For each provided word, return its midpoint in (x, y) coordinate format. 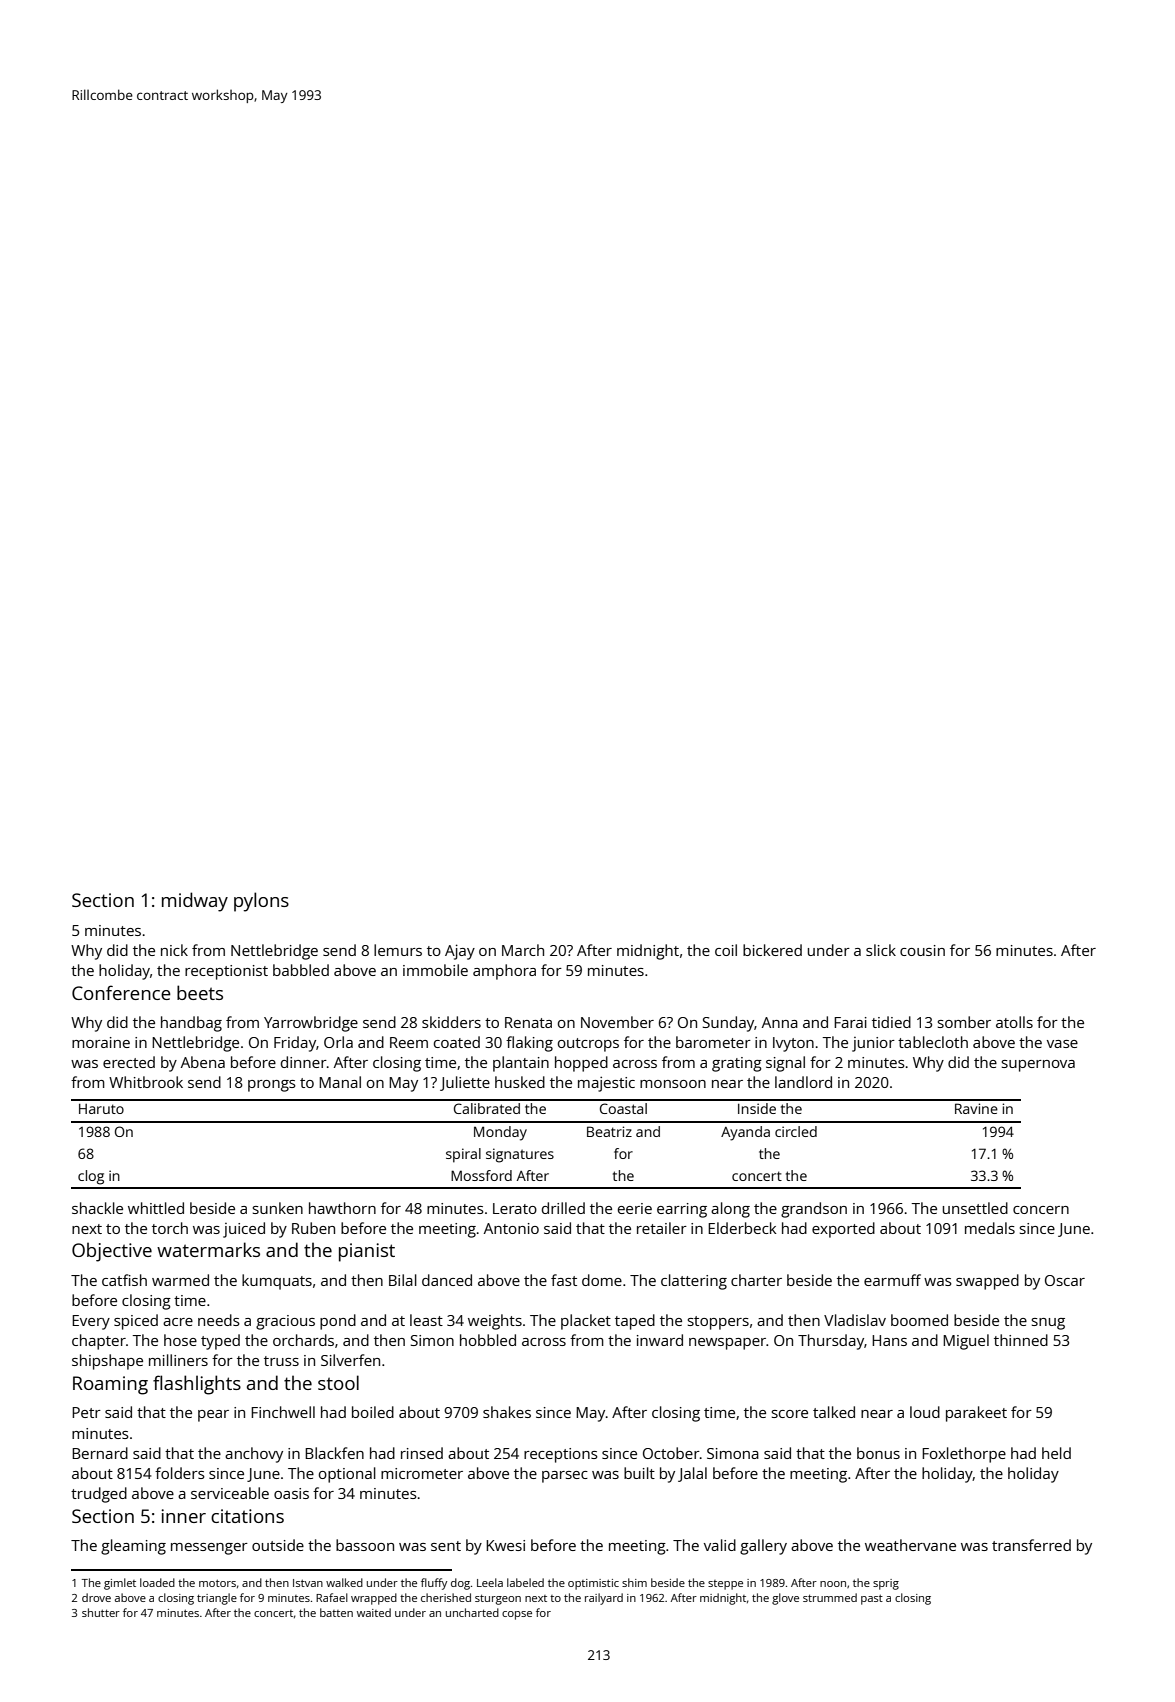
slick (881, 950)
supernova (1038, 1066)
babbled (301, 970)
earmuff (892, 1280)
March (523, 950)
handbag (191, 1024)
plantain (521, 1064)
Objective (112, 1252)
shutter (101, 1612)
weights (495, 1322)
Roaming (110, 1385)
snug (1048, 1324)
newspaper (727, 1344)
